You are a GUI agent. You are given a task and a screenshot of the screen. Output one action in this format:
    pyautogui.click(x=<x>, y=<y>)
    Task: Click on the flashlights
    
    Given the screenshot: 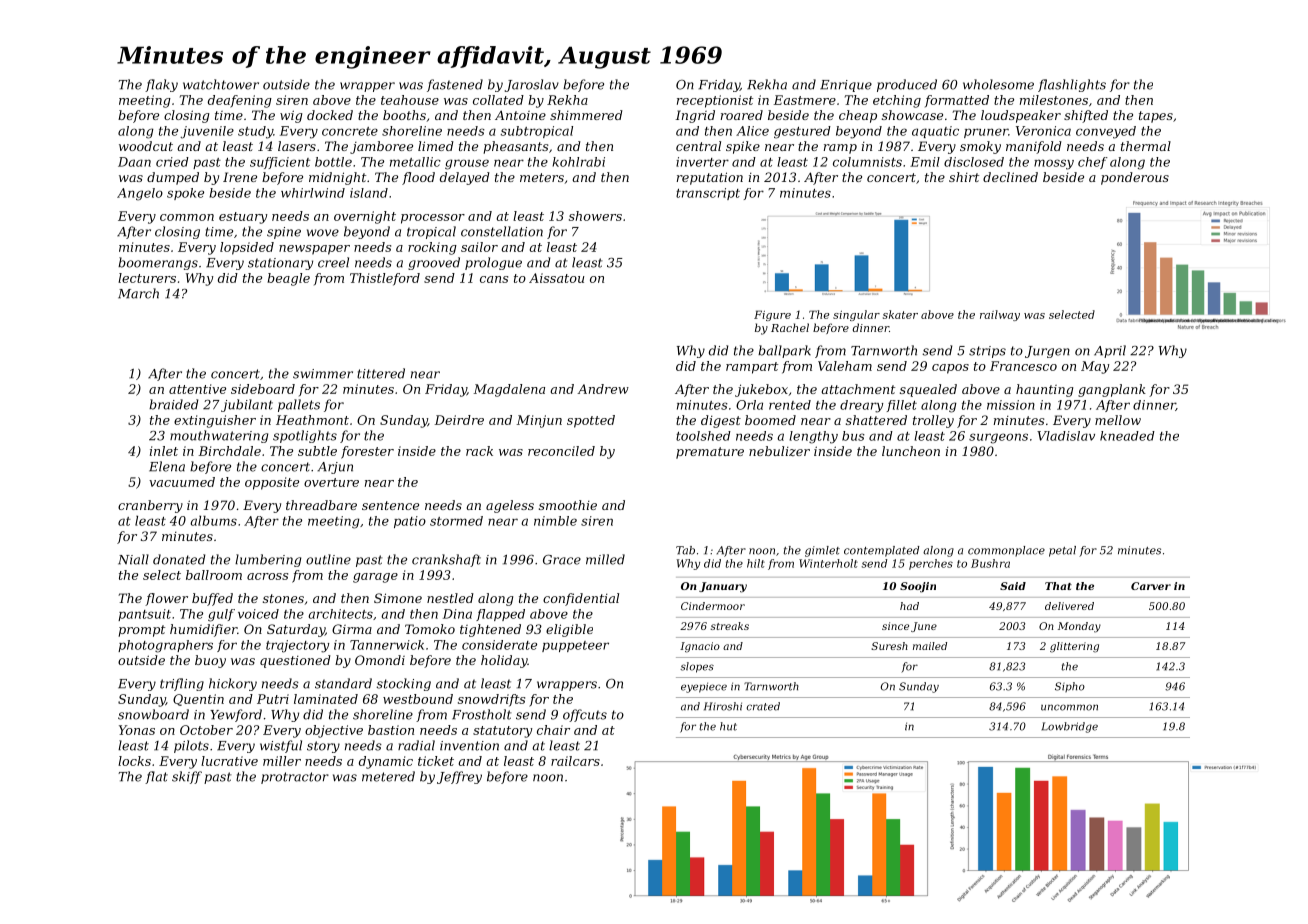 What is the action you would take?
    pyautogui.click(x=1072, y=85)
